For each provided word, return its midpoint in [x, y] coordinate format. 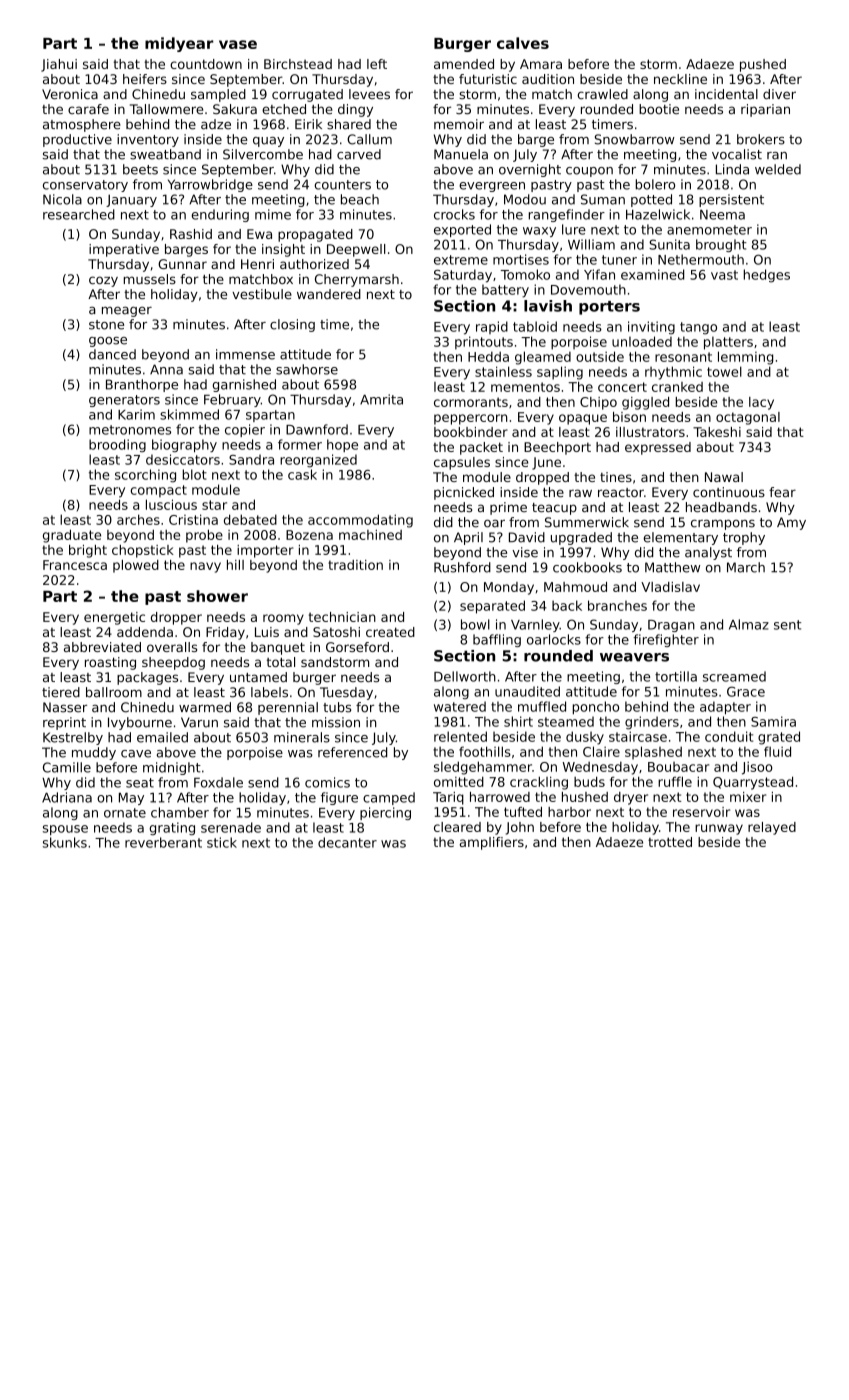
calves [523, 43]
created [390, 632]
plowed [136, 566]
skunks [65, 842]
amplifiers [492, 843]
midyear [179, 44]
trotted [670, 842]
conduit [729, 736]
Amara [541, 64]
